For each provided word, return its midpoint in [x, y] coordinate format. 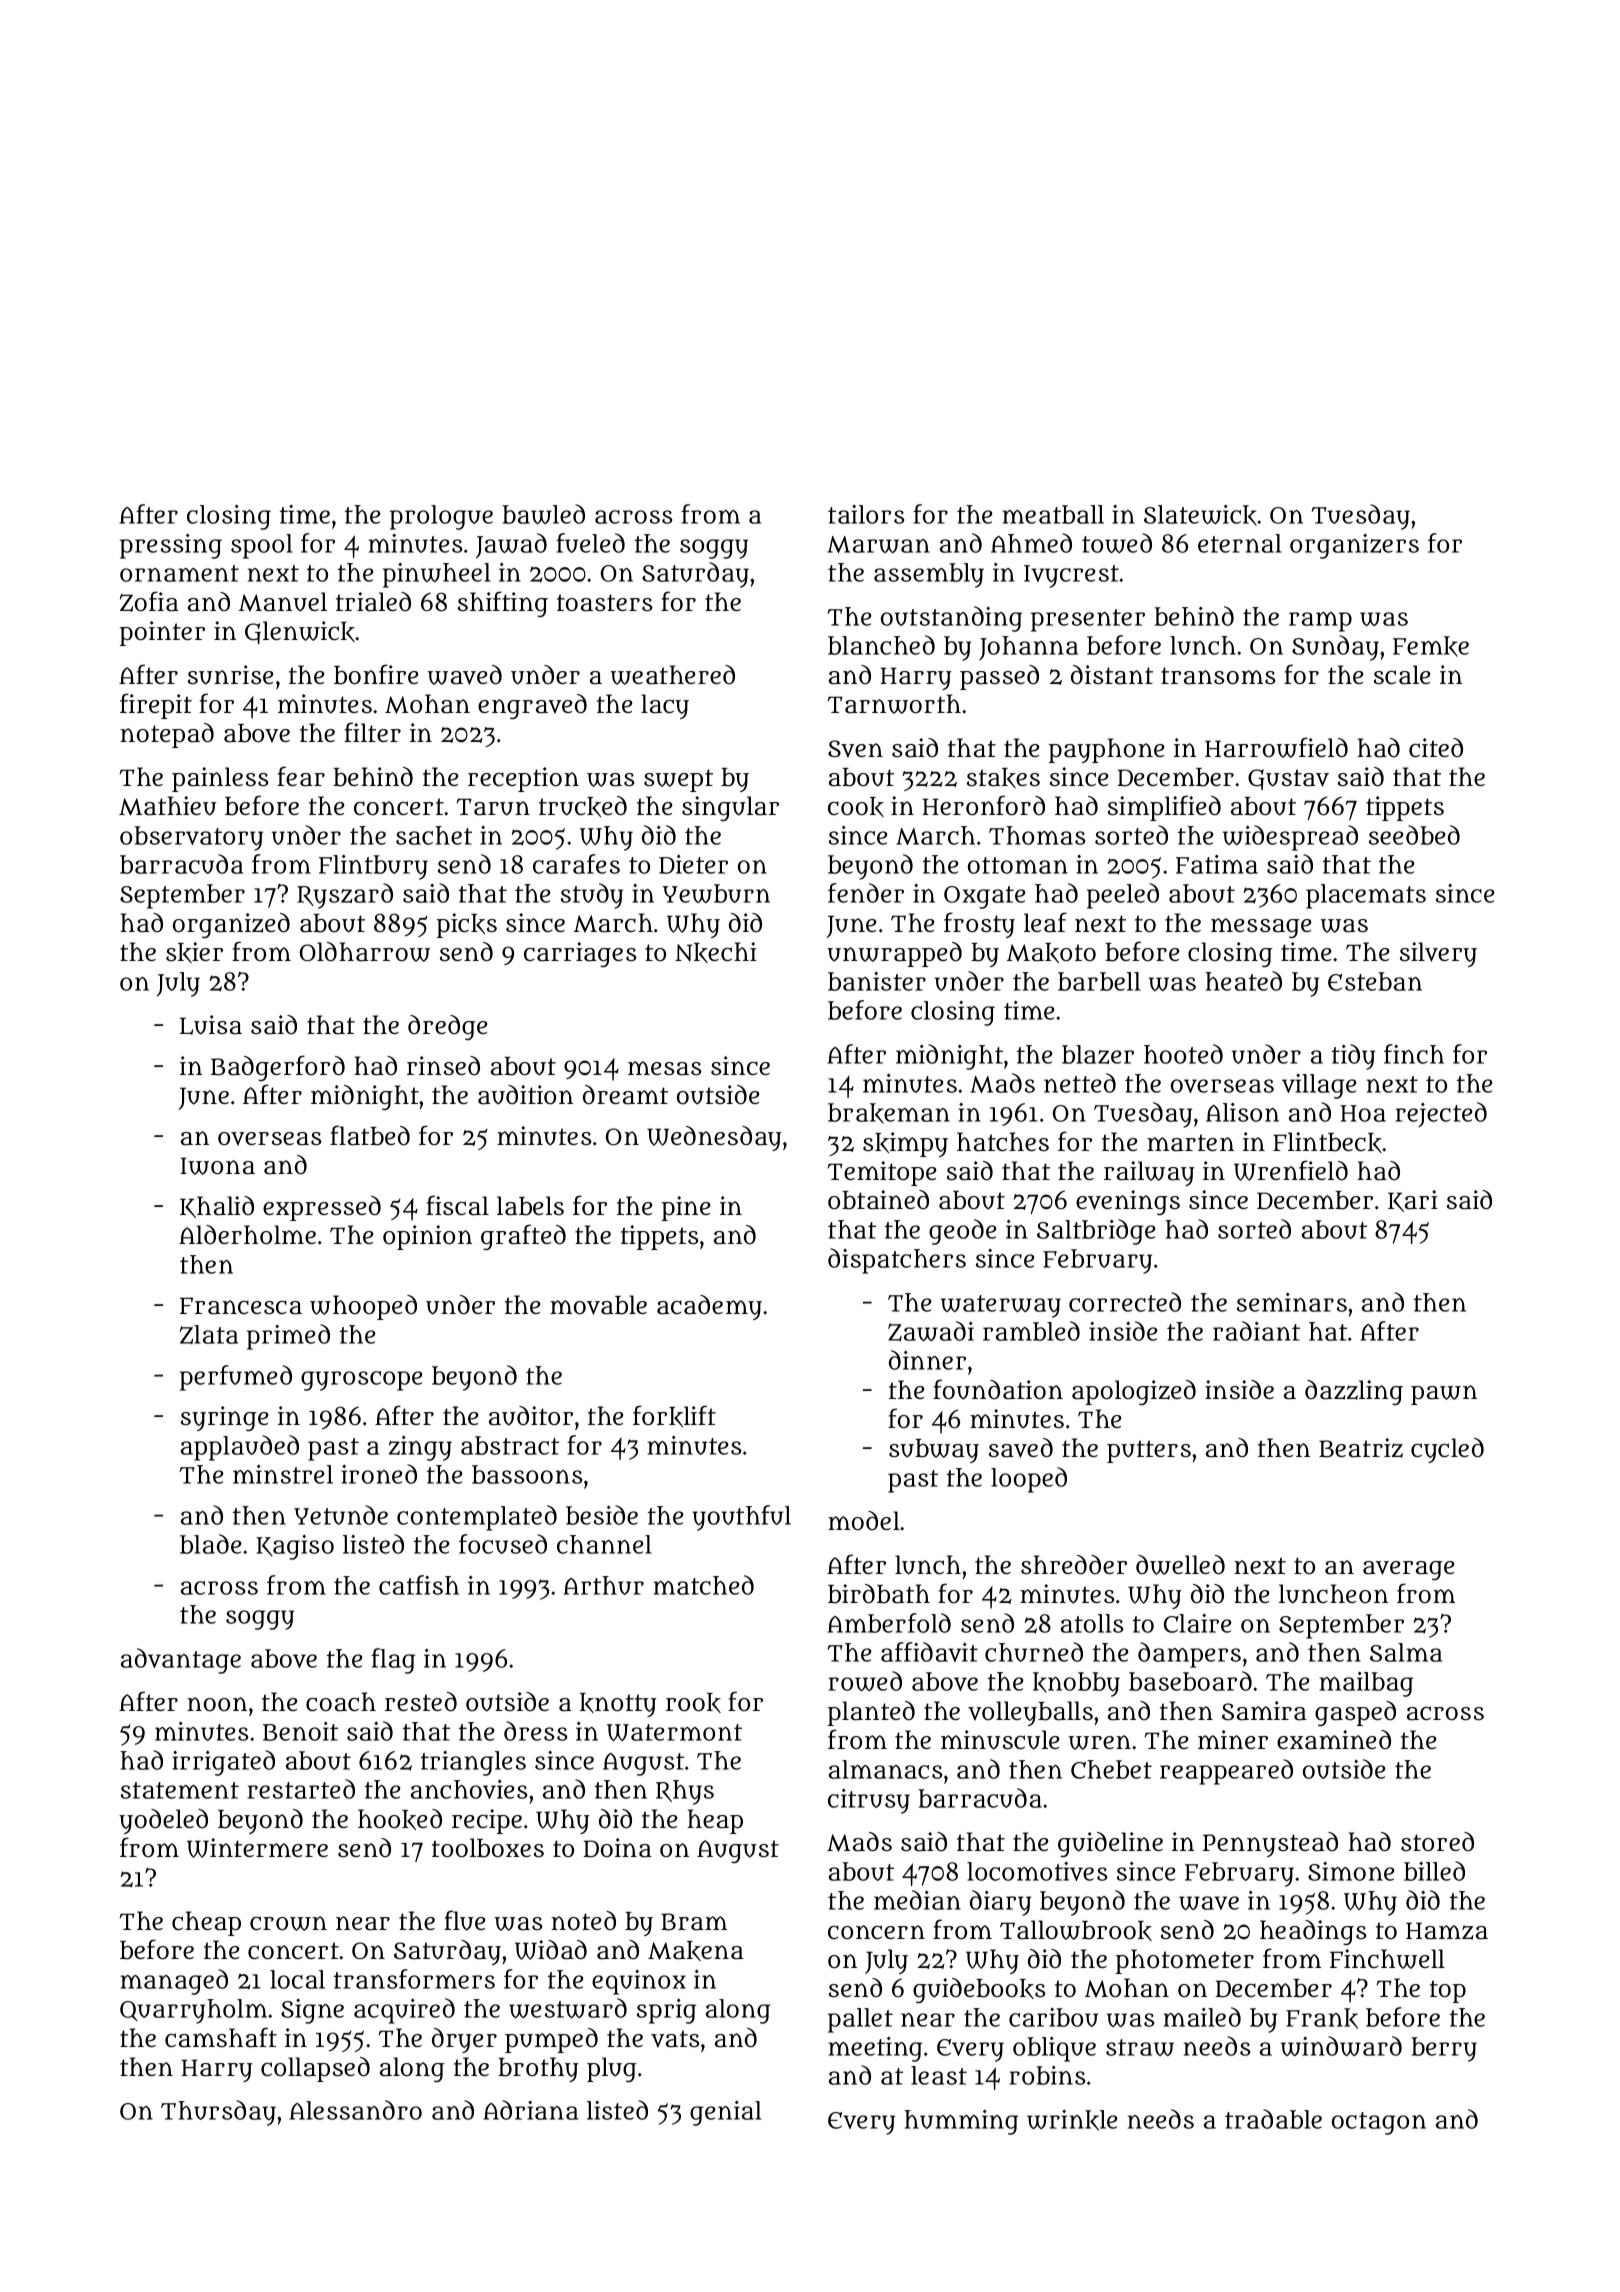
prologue [441, 517]
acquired [404, 2011]
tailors [866, 514]
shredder [1074, 1564]
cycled [1447, 1450]
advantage [181, 1661]
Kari [1412, 1201]
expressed [322, 1208]
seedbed [1414, 835]
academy [709, 1307]
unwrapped [894, 954]
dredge [447, 1027]
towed [1117, 543]
